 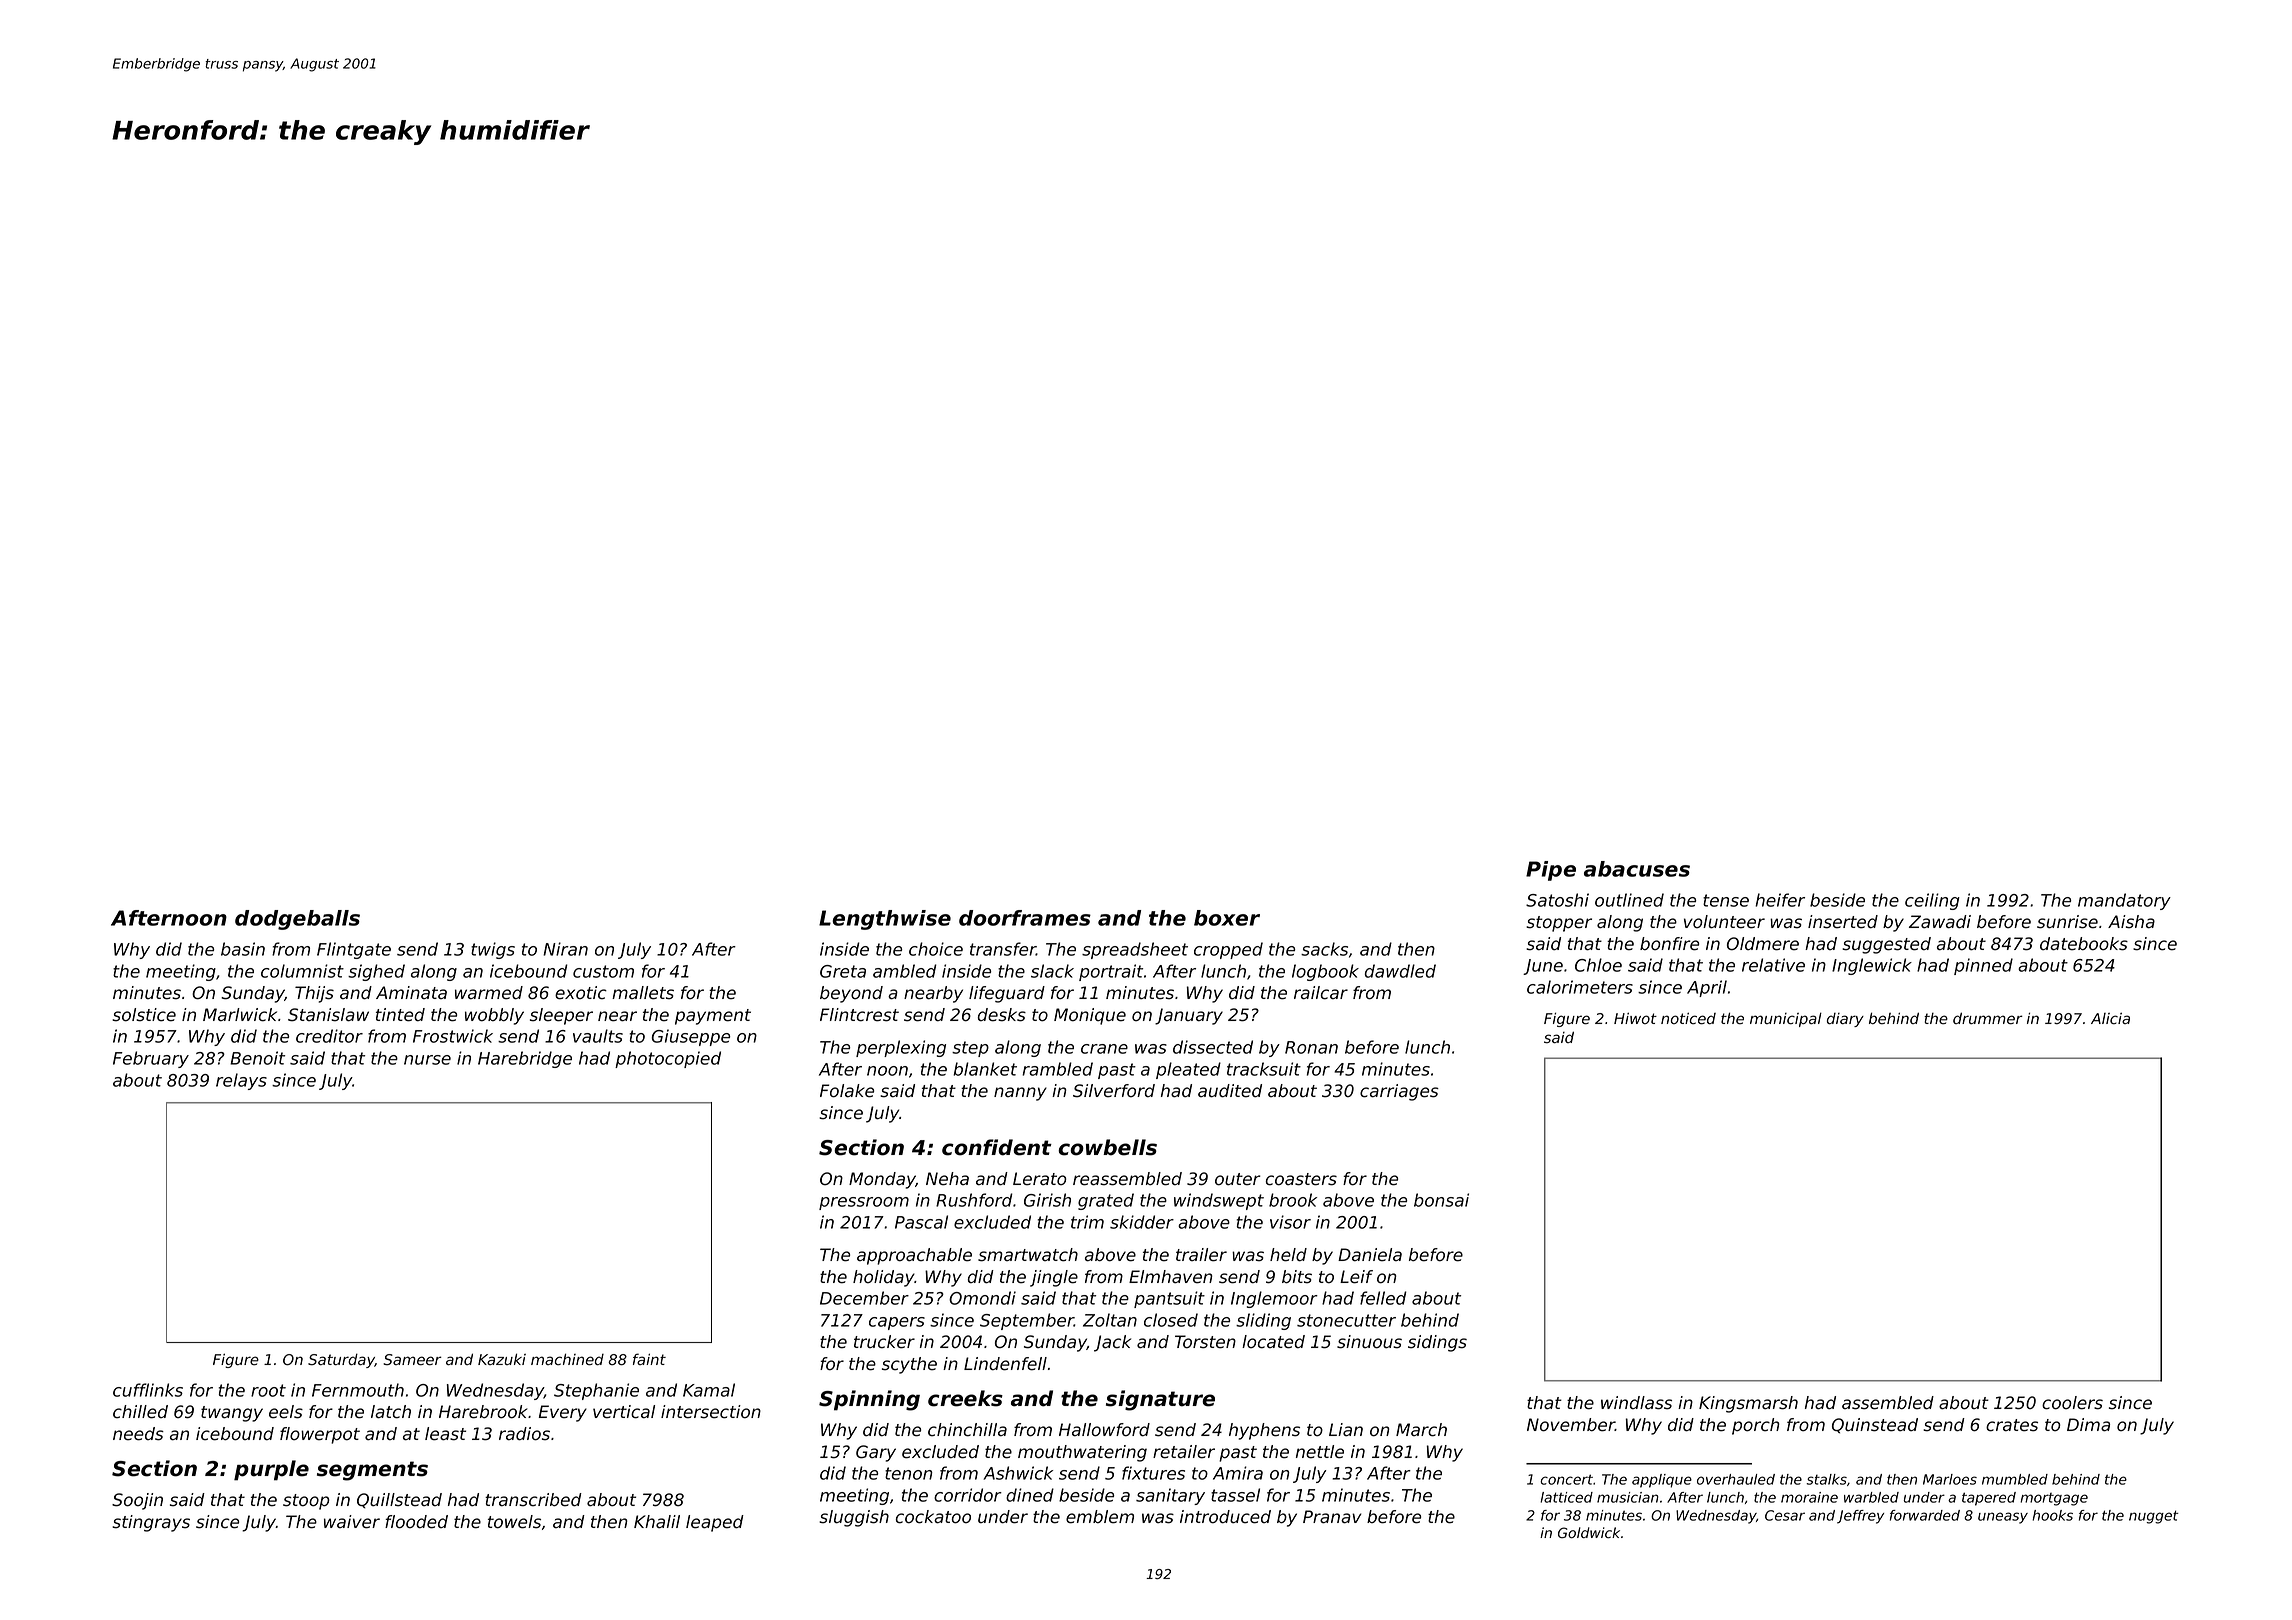 What do you see at coordinates (603, 971) in the screenshot?
I see `custom` at bounding box center [603, 971].
